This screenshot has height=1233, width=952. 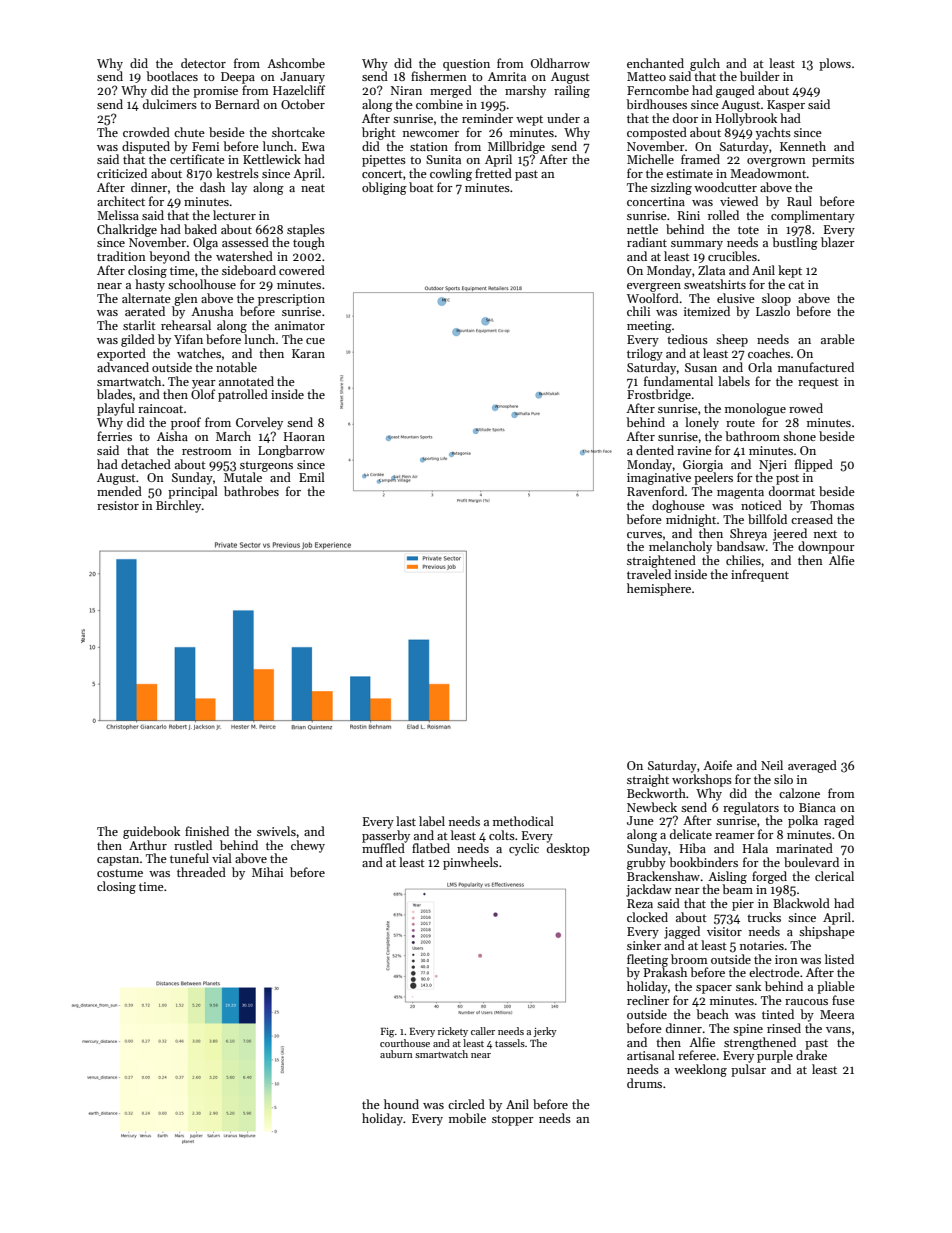 What do you see at coordinates (406, 821) in the screenshot?
I see `last` at bounding box center [406, 821].
